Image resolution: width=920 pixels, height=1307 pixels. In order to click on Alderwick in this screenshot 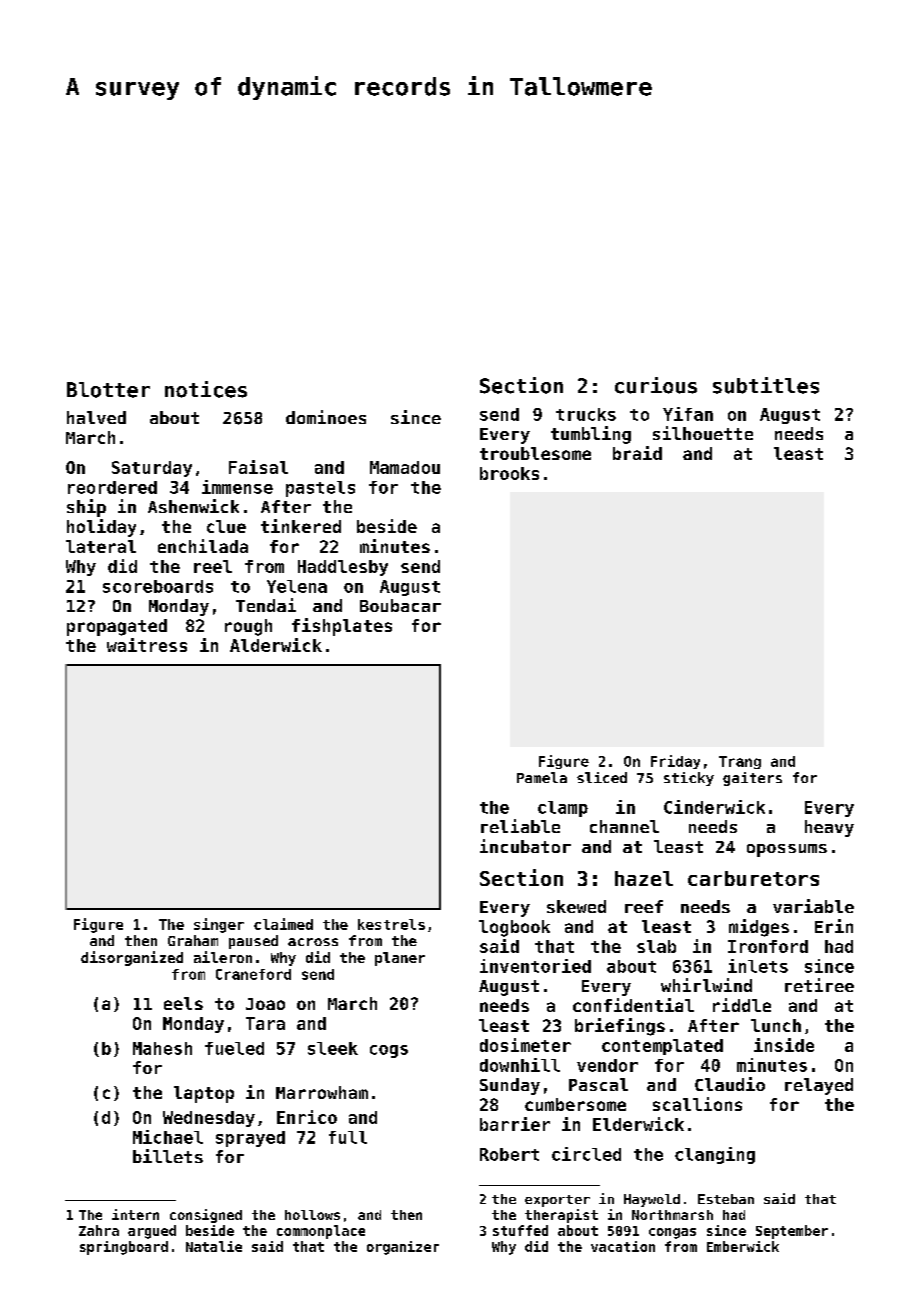, I will do `click(276, 645)`.
